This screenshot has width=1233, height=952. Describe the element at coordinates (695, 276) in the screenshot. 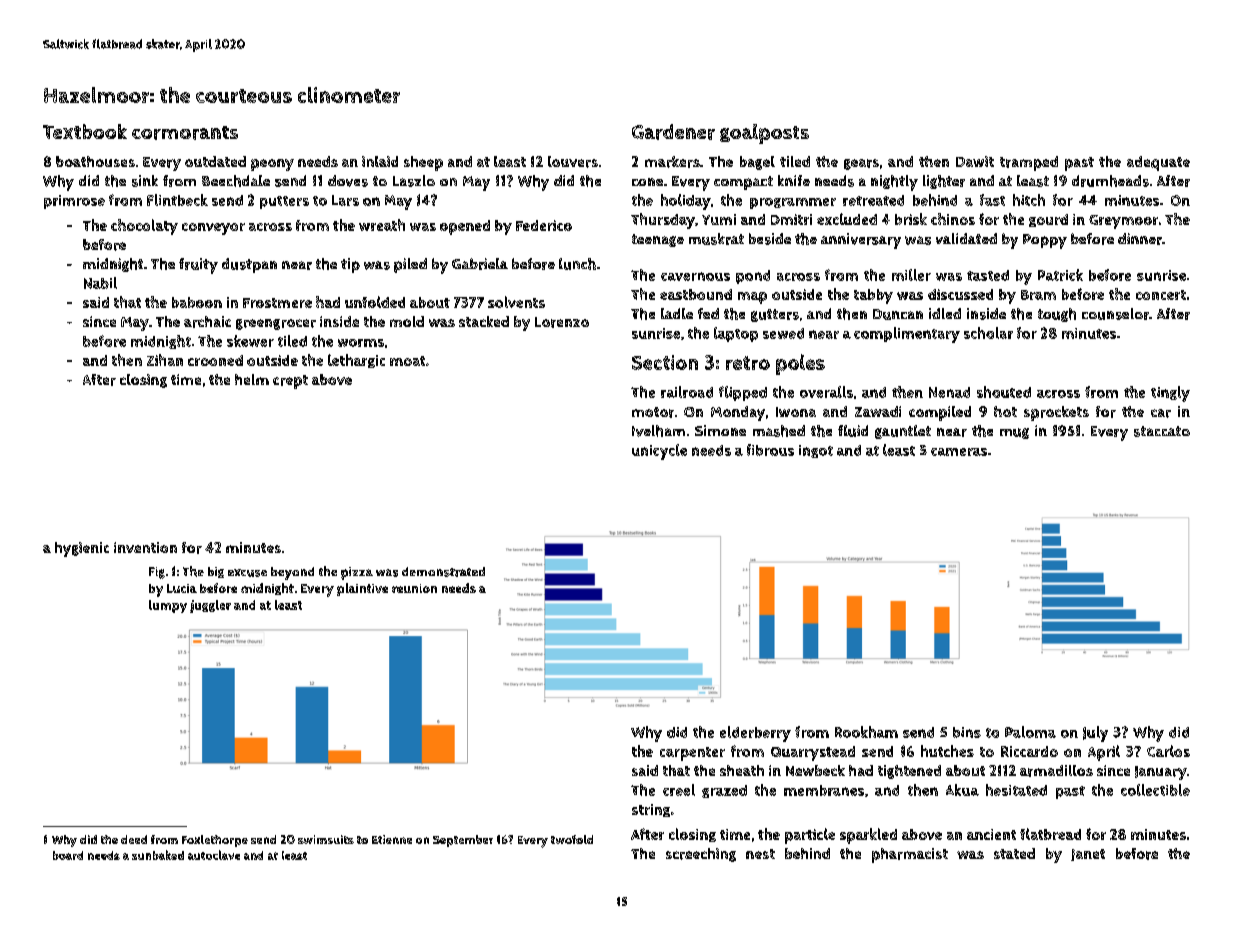

I see `cavernous` at that location.
